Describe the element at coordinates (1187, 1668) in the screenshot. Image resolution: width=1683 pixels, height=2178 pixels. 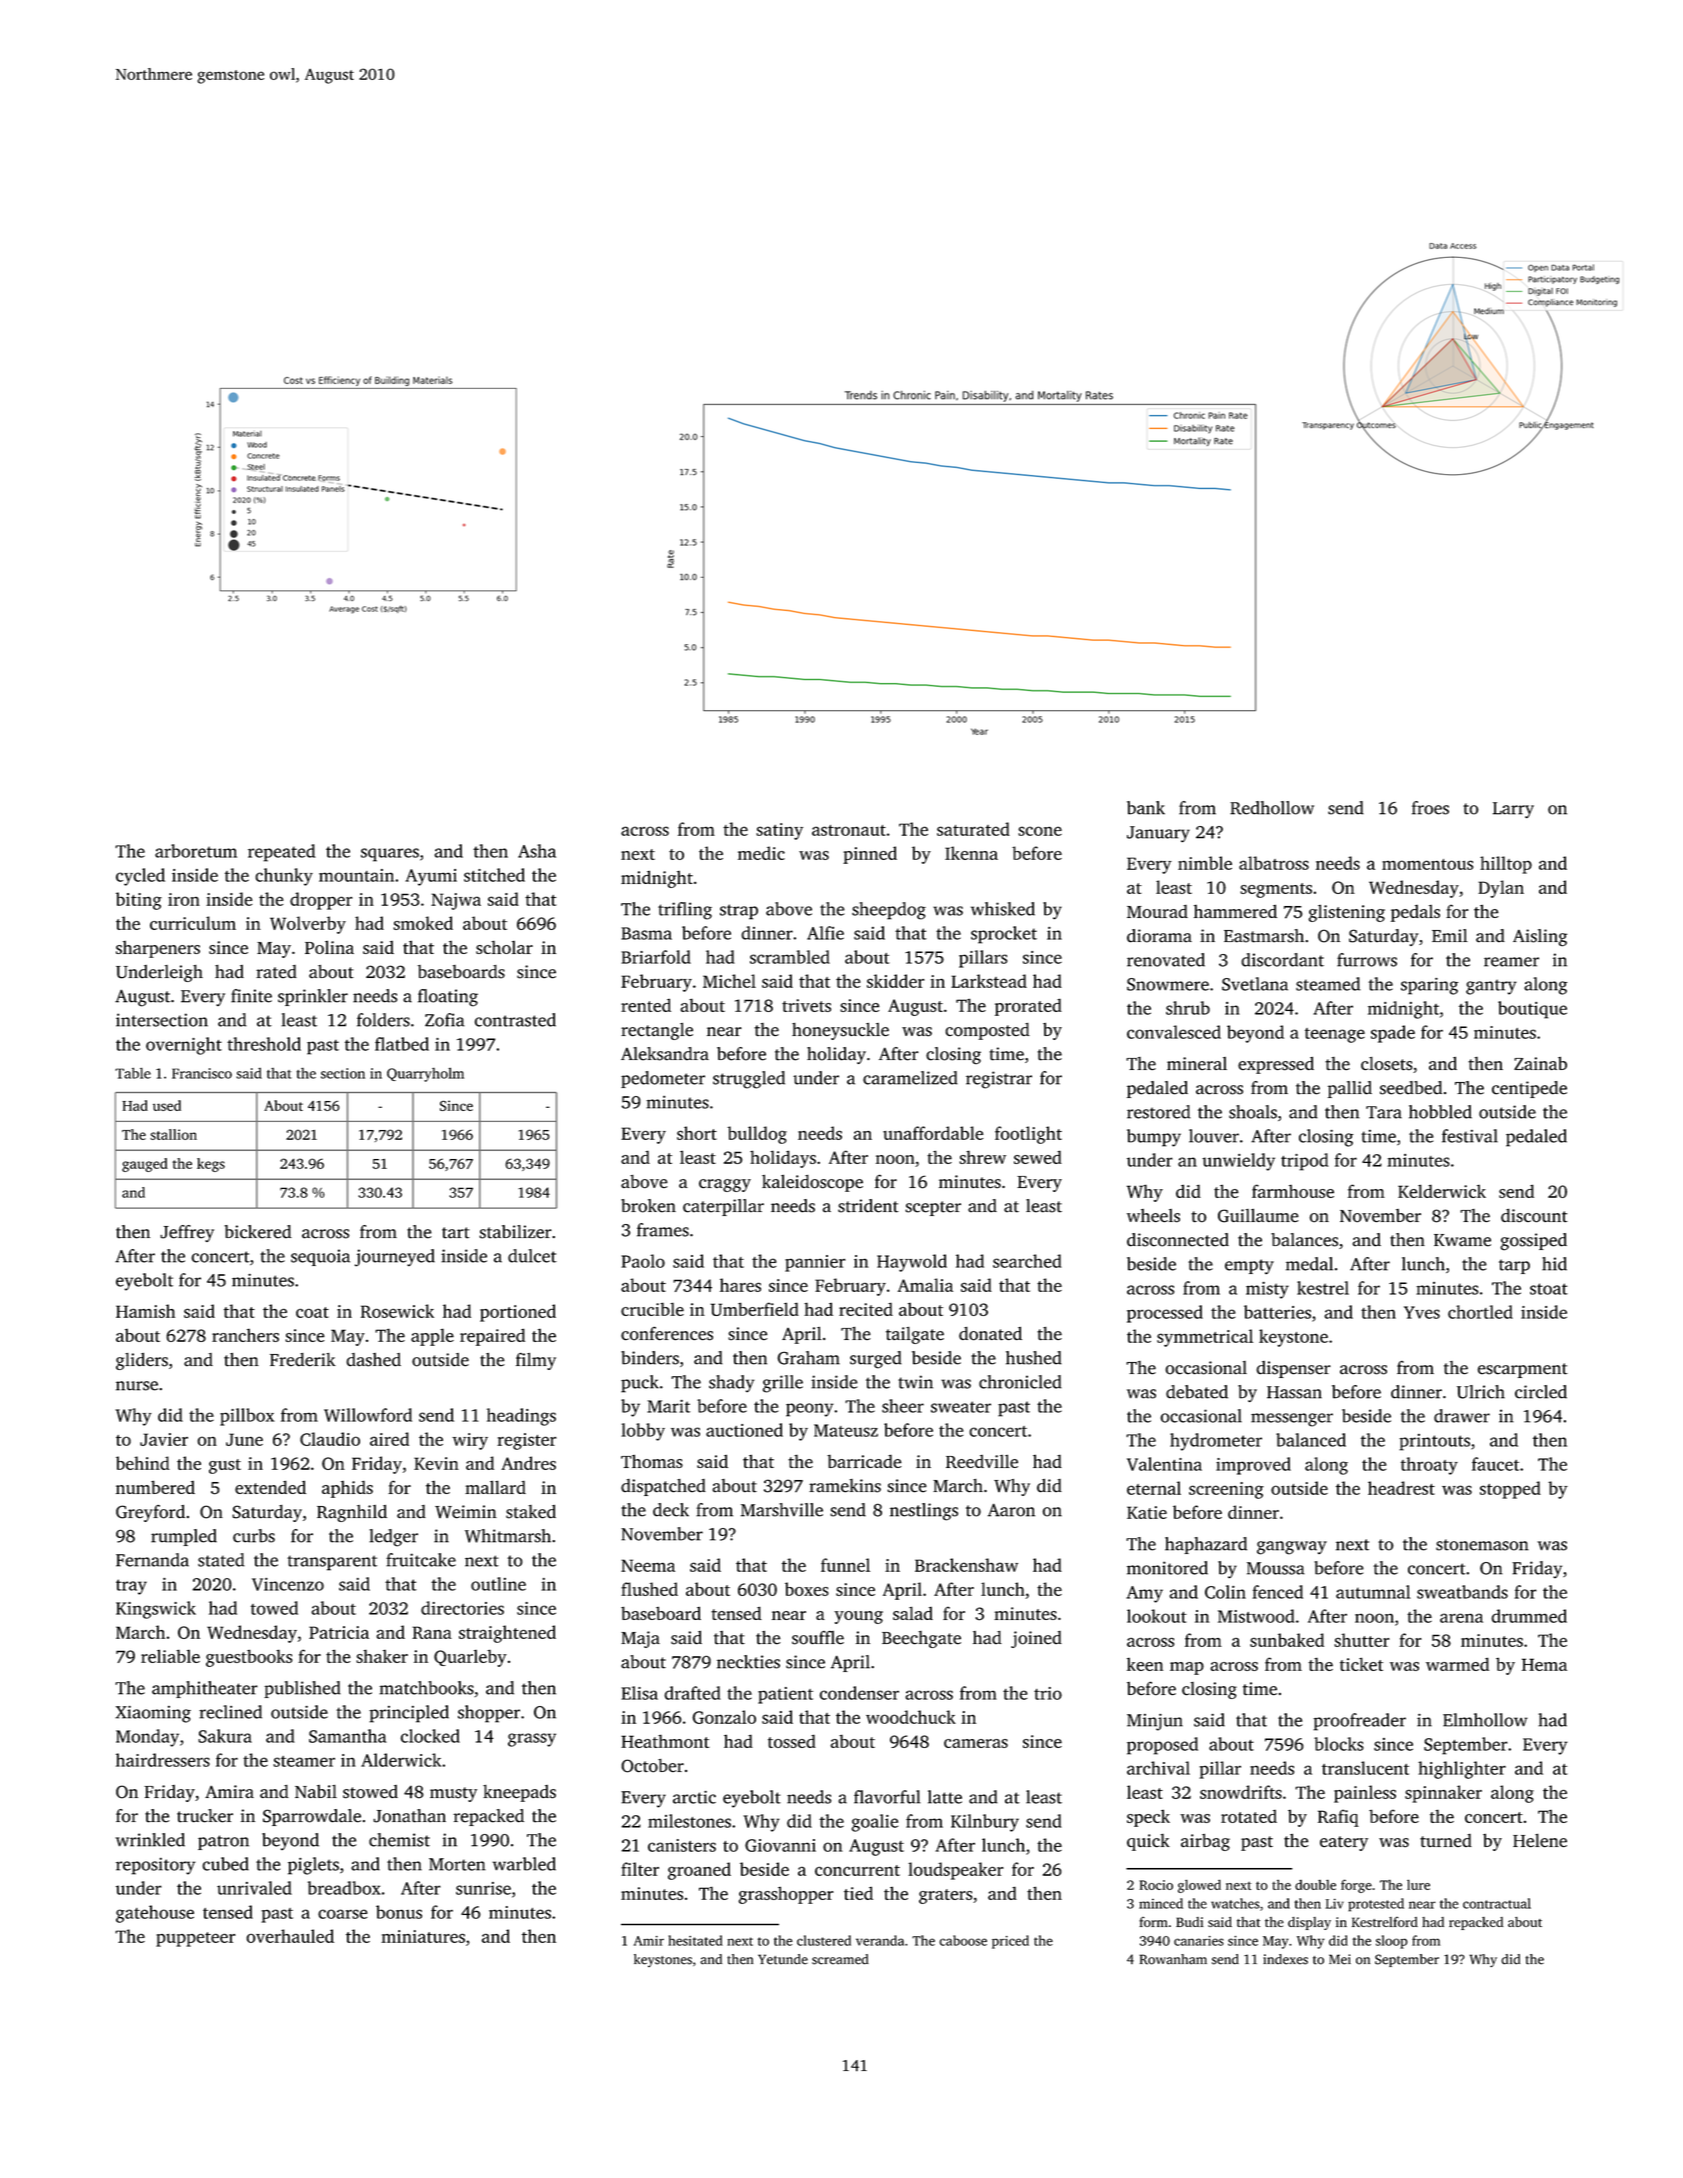
I see `map` at that location.
